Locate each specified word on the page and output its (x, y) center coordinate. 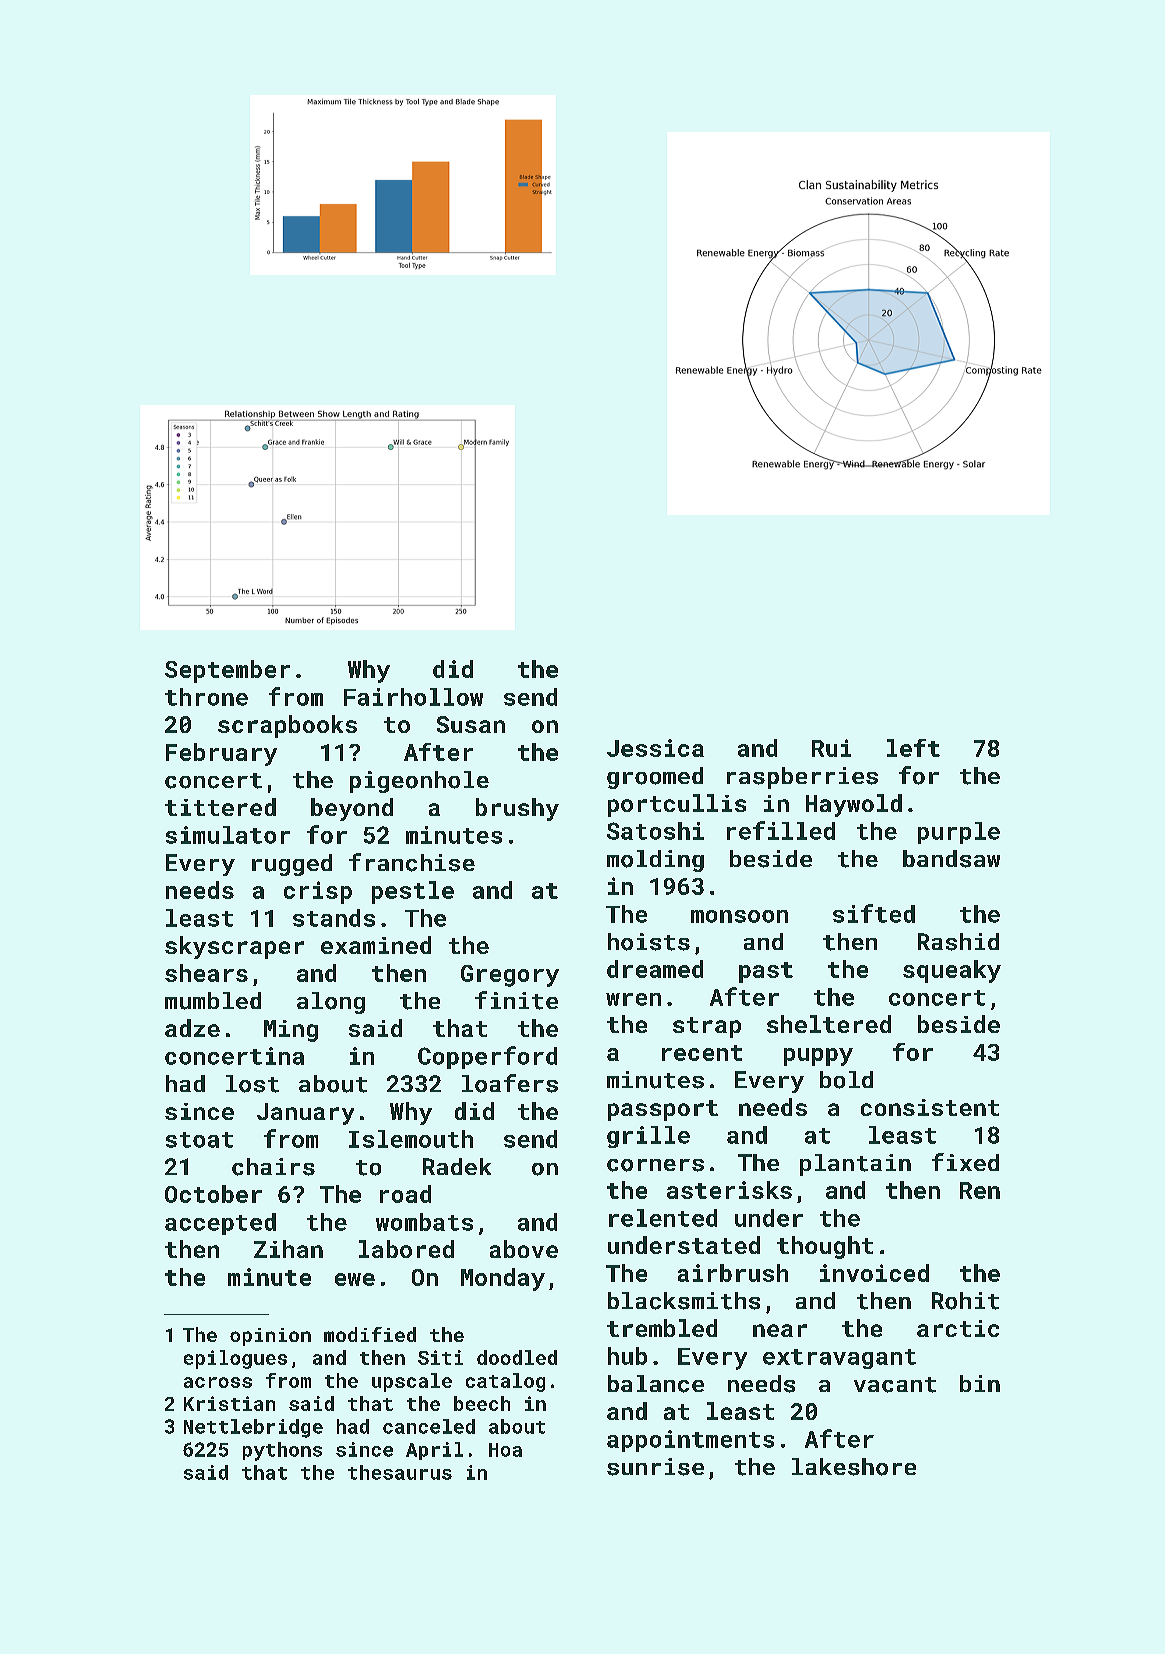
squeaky (952, 971)
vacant (895, 1385)
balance (656, 1384)
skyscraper (234, 947)
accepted (220, 1224)
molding (655, 861)
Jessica (655, 748)
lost (252, 1084)
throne (206, 697)
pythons (282, 1451)
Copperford (487, 1057)
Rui (831, 748)
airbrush (733, 1273)
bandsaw (951, 859)
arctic (958, 1328)
